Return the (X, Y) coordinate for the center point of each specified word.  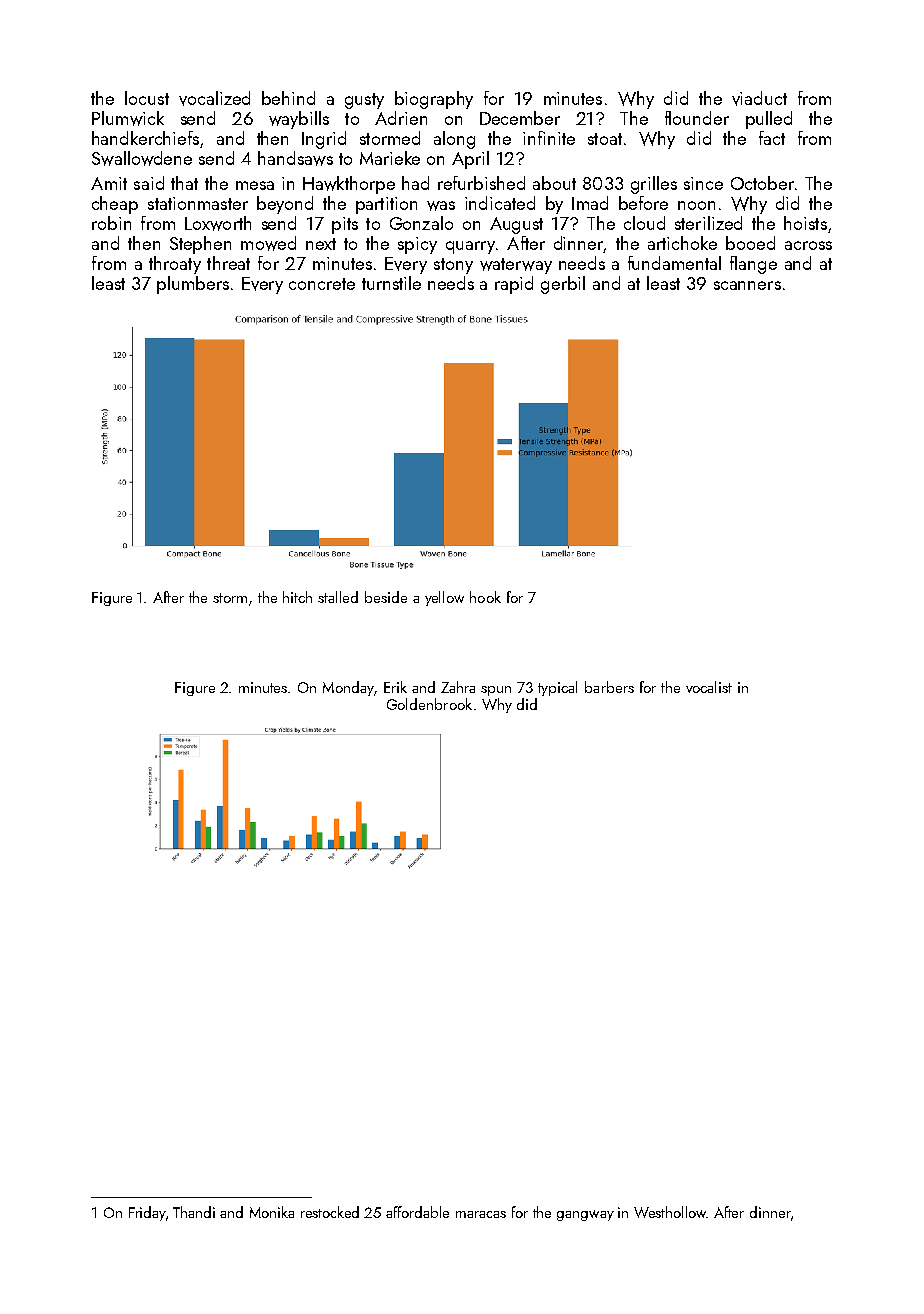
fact (772, 138)
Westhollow (670, 1212)
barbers (609, 687)
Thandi (194, 1212)
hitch (297, 597)
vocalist (709, 687)
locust (147, 98)
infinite (549, 138)
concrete (322, 284)
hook (485, 597)
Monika (272, 1212)
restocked (330, 1212)
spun (496, 691)
